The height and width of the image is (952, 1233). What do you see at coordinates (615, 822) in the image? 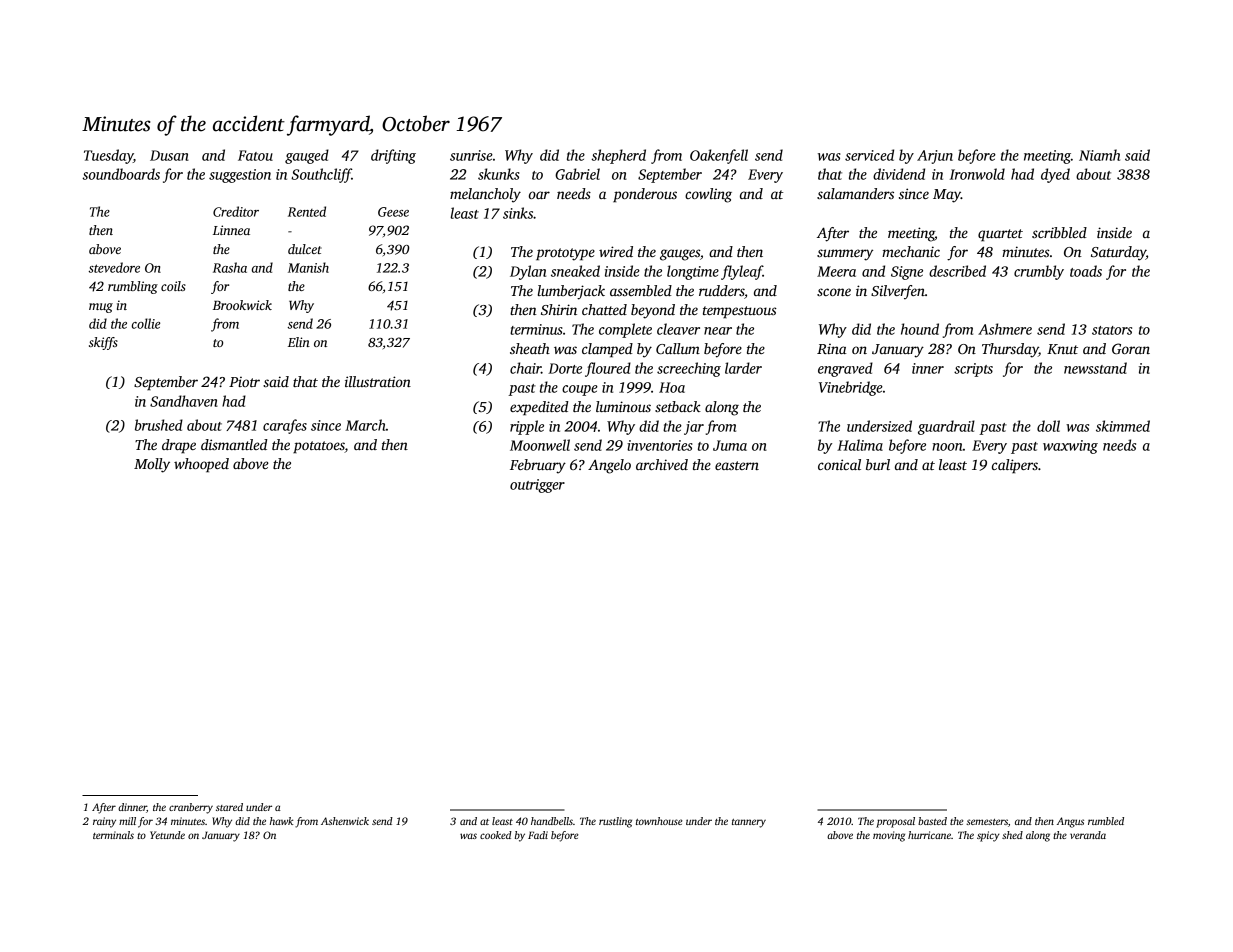
I see `rustling` at bounding box center [615, 822].
